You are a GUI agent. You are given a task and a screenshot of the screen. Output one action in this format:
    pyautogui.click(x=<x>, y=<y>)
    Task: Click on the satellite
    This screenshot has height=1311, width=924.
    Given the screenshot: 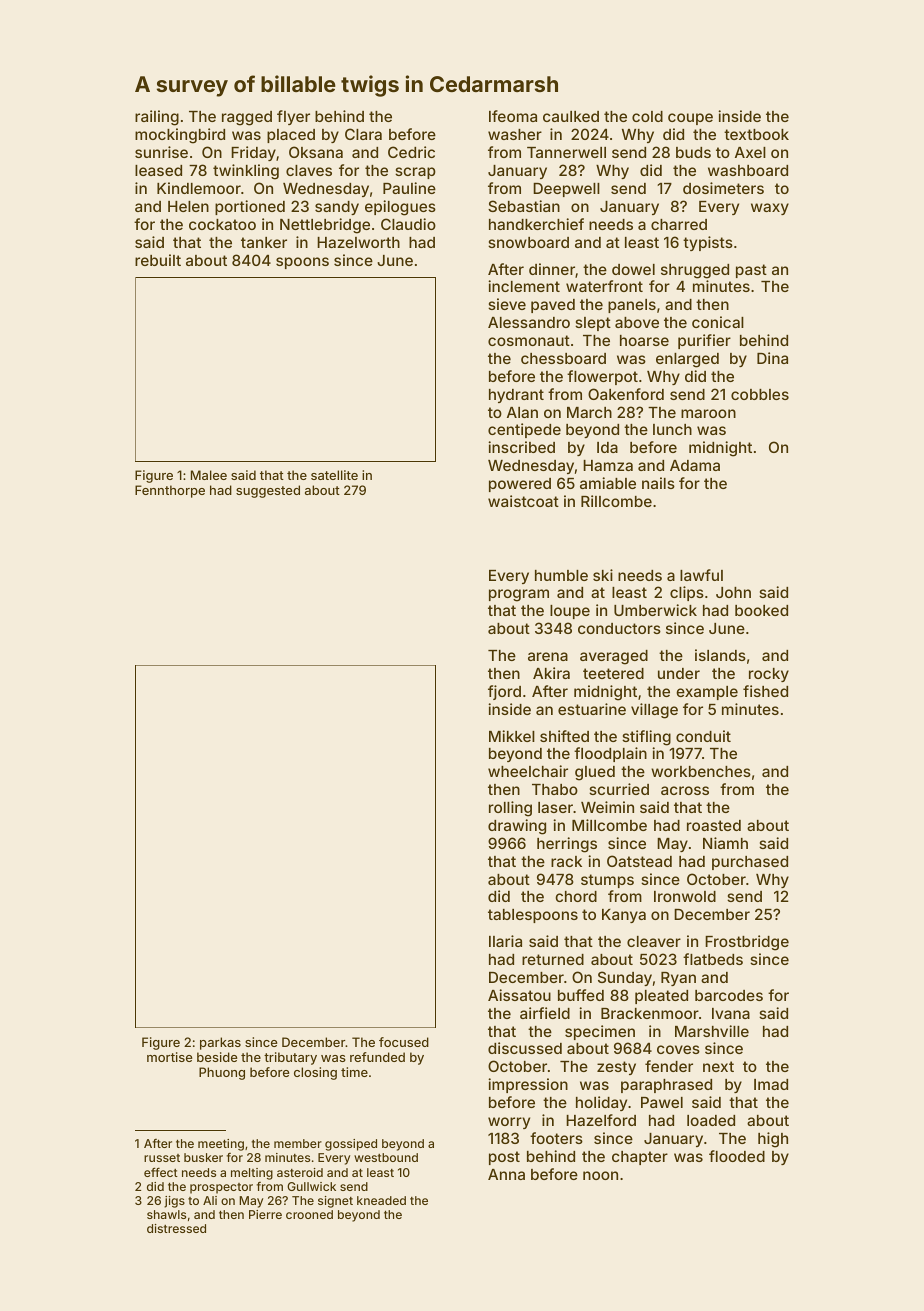 What is the action you would take?
    pyautogui.click(x=334, y=475)
